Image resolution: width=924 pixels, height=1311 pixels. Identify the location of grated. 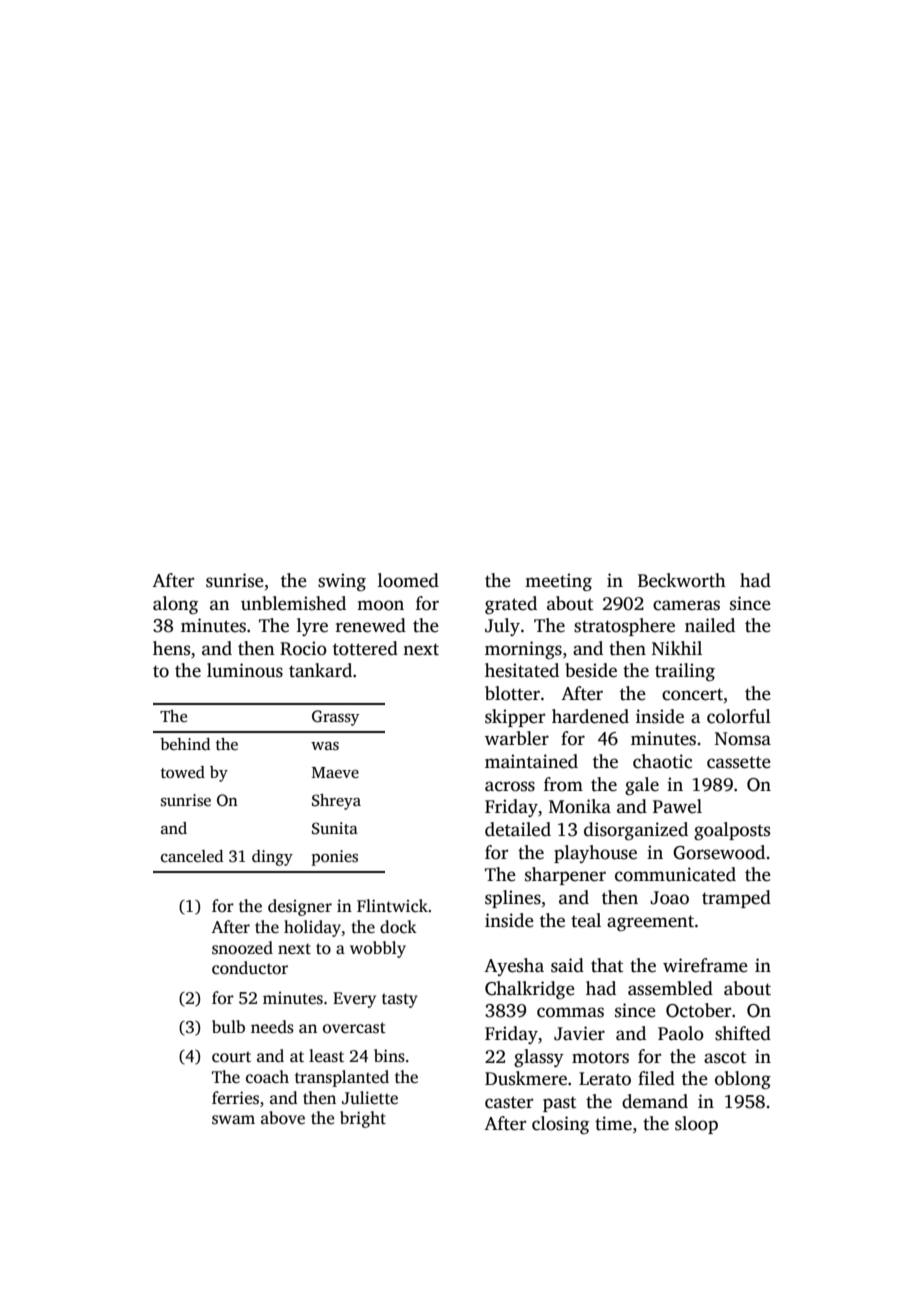
(511, 605).
